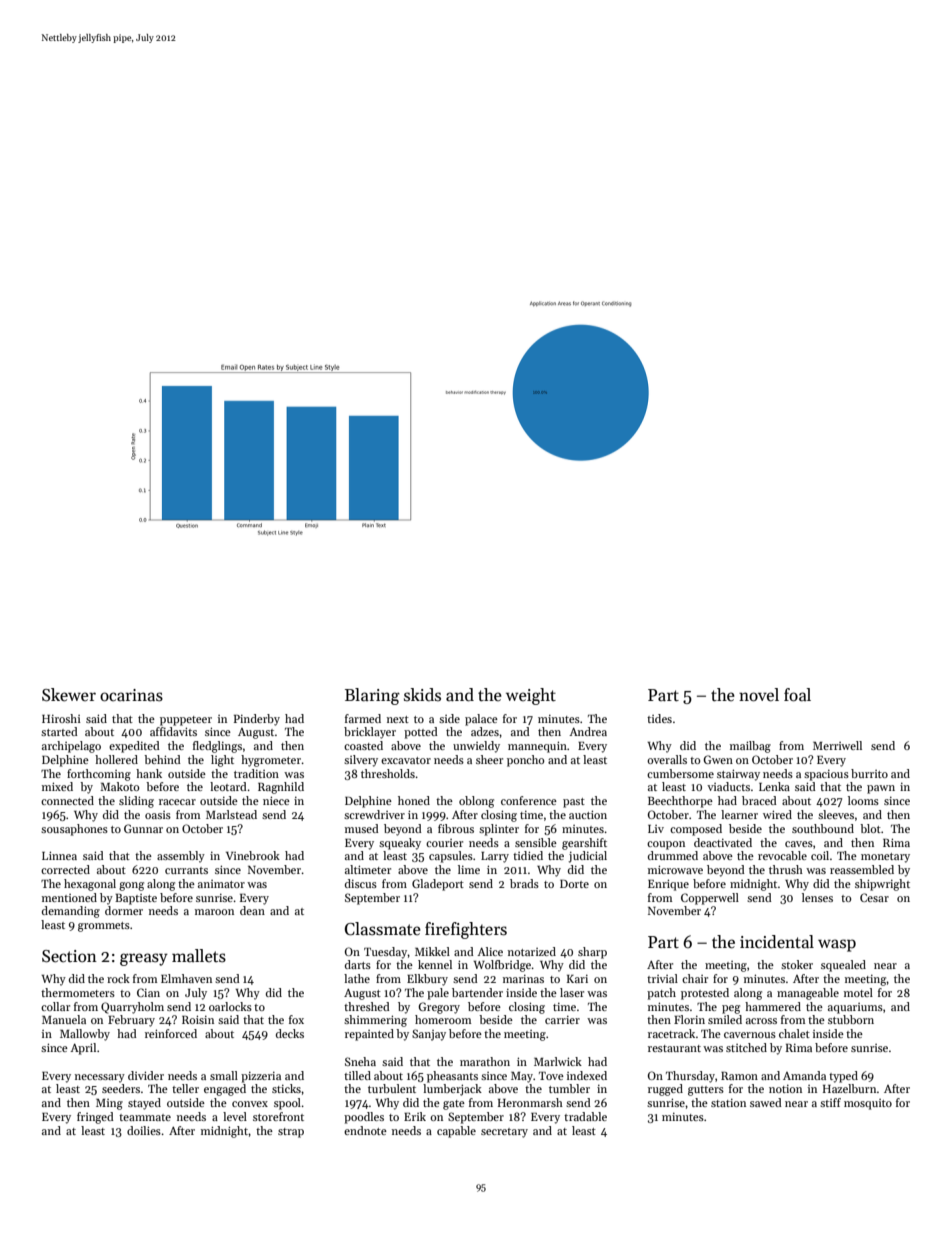 This screenshot has height=1233, width=952. Describe the element at coordinates (144, 1130) in the screenshot. I see `doilies` at that location.
